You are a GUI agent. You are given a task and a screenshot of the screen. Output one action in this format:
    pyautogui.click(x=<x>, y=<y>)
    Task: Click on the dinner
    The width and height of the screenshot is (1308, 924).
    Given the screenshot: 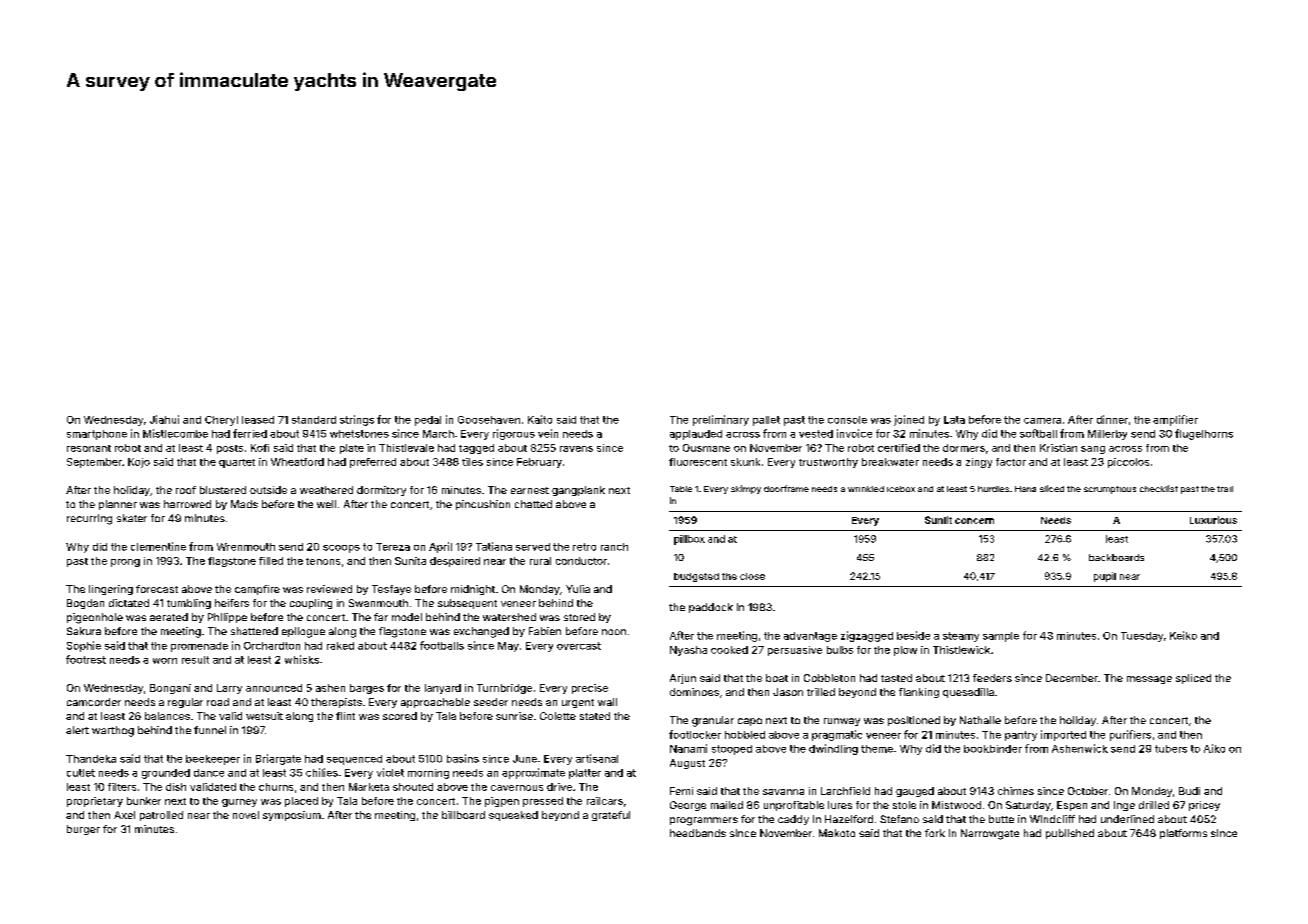 What is the action you would take?
    pyautogui.click(x=1112, y=419)
